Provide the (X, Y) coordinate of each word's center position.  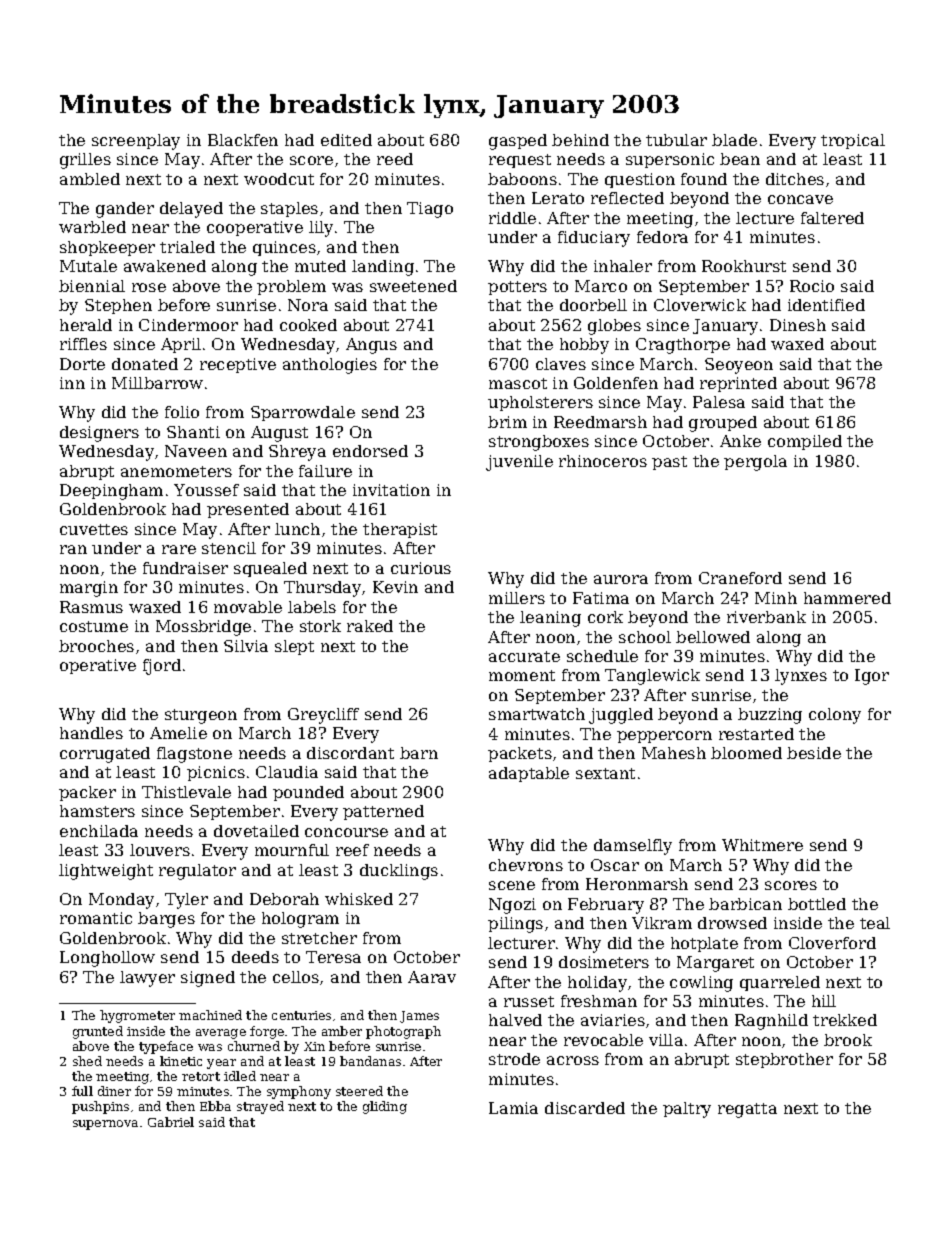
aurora (621, 579)
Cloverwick (700, 305)
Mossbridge (203, 628)
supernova (105, 1125)
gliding (385, 1107)
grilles (85, 161)
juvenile (519, 463)
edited (346, 140)
